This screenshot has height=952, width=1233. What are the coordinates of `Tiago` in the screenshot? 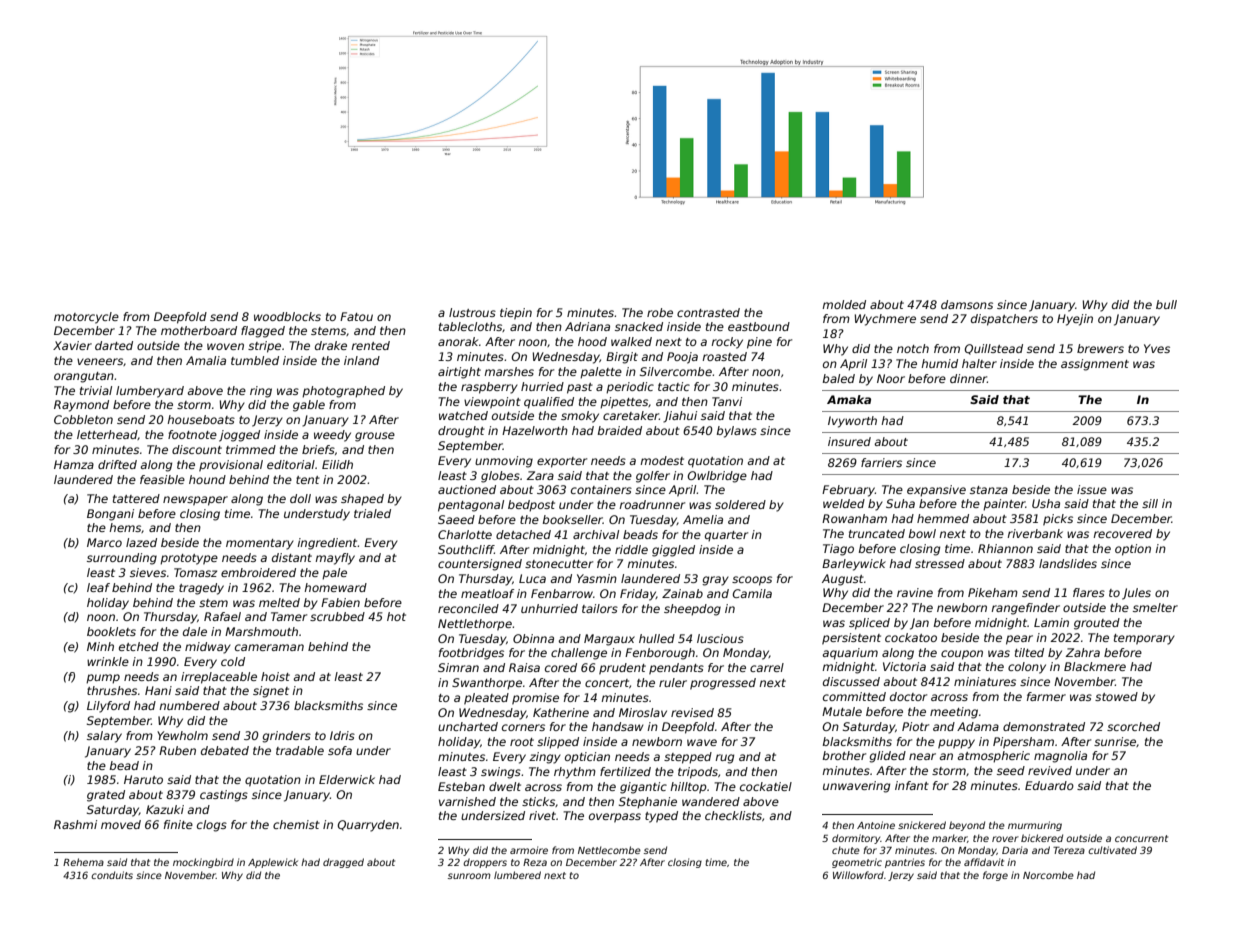 It's located at (838, 550).
